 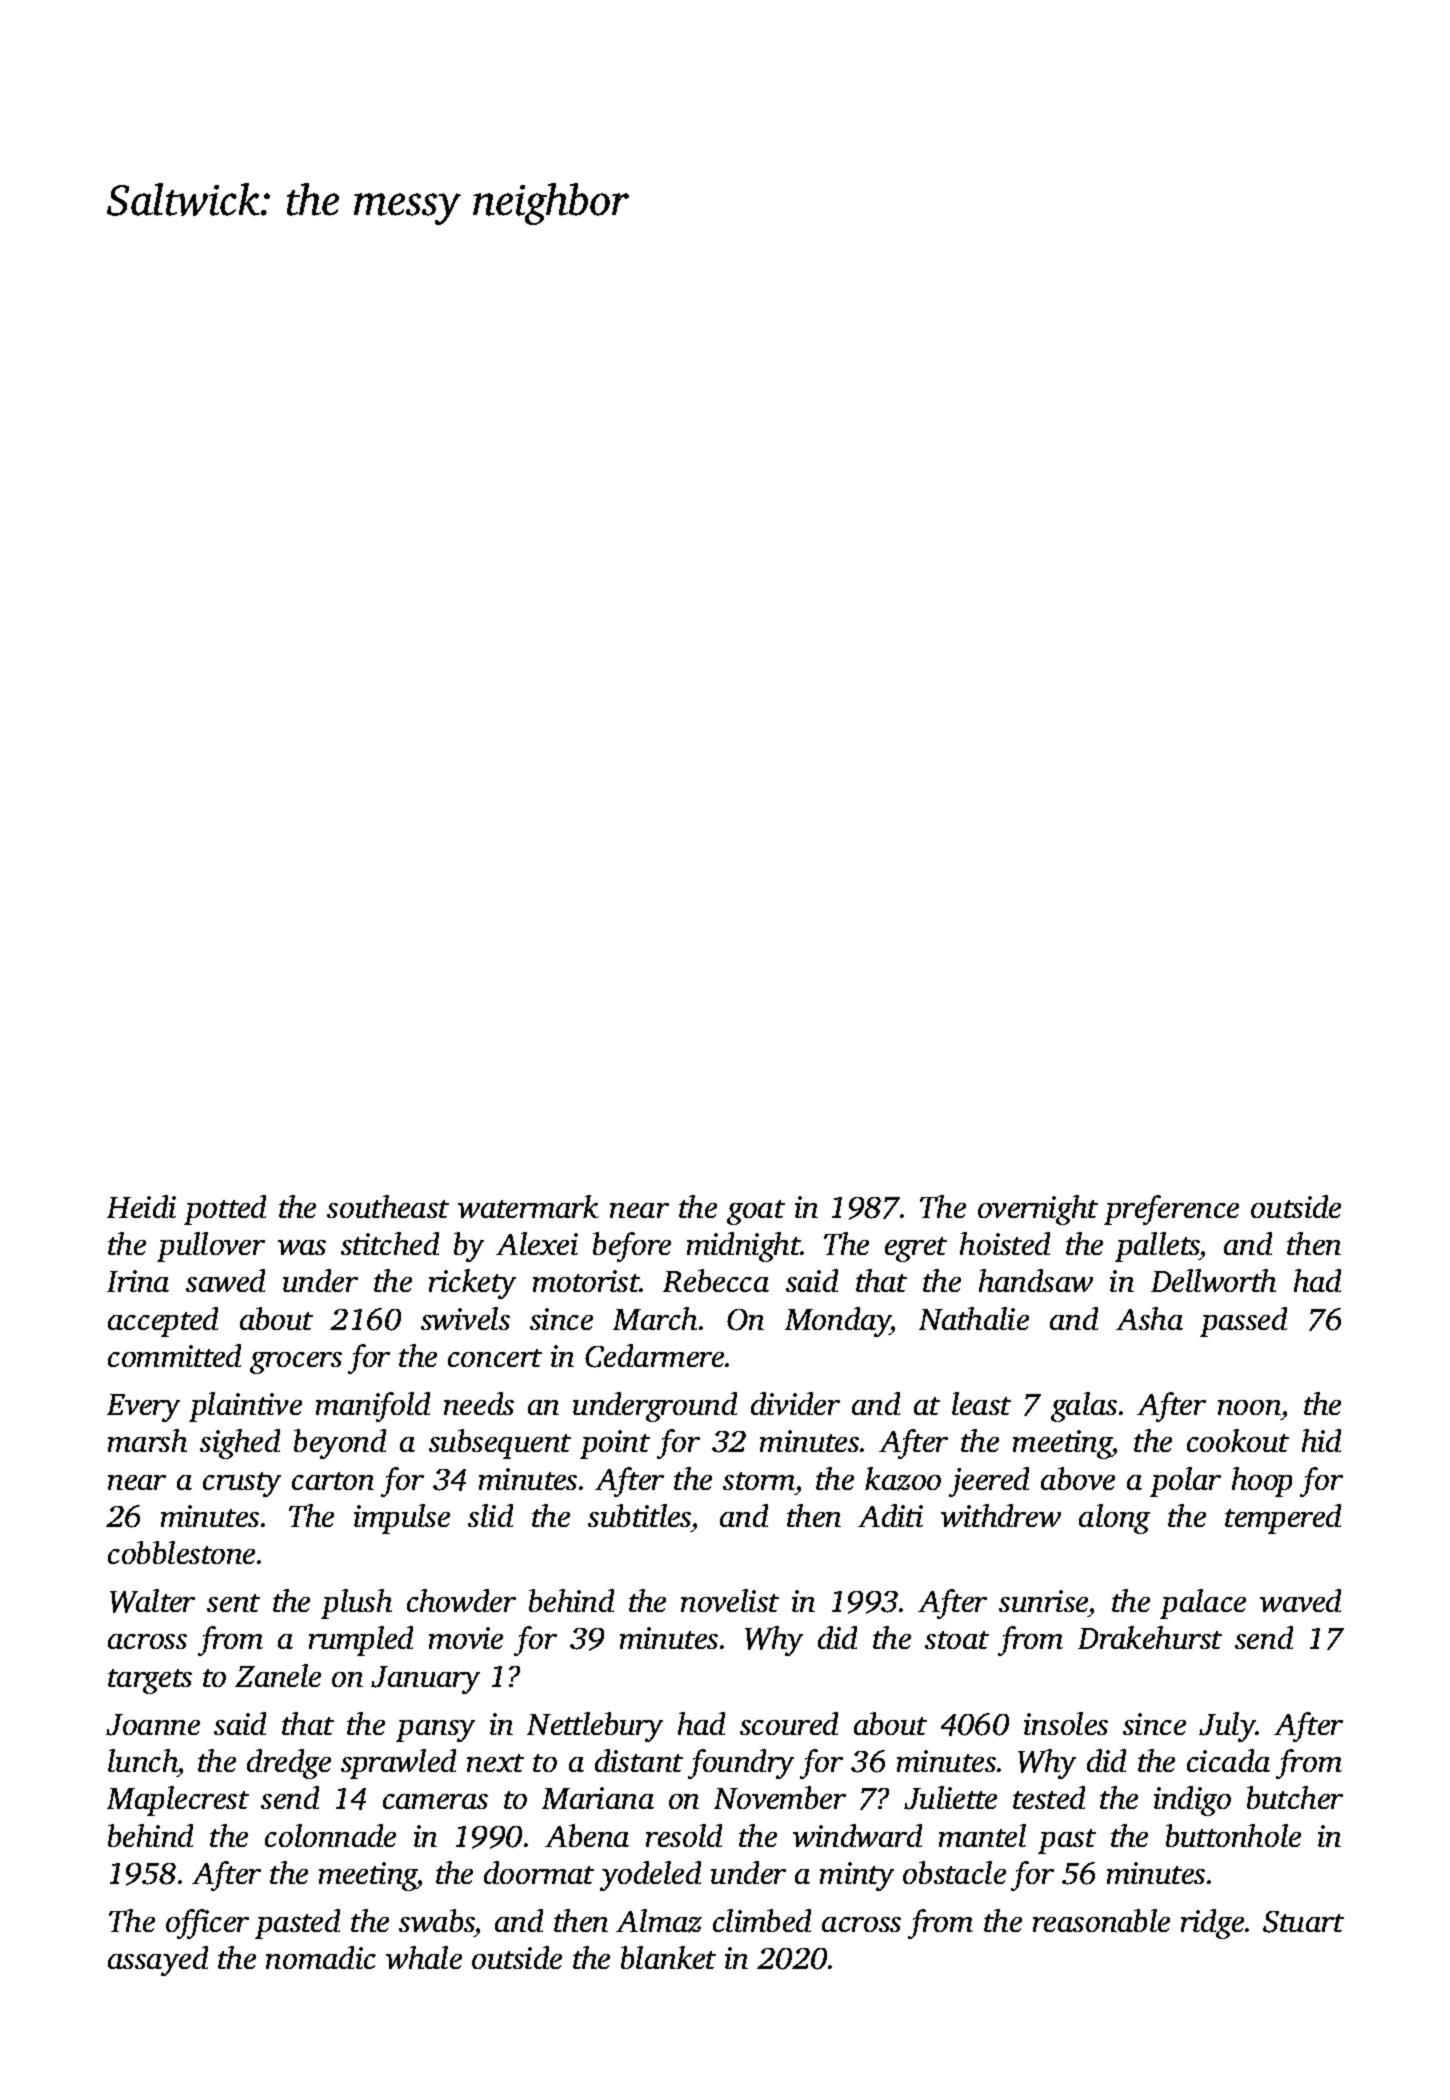 I want to click on least, so click(x=981, y=1403).
